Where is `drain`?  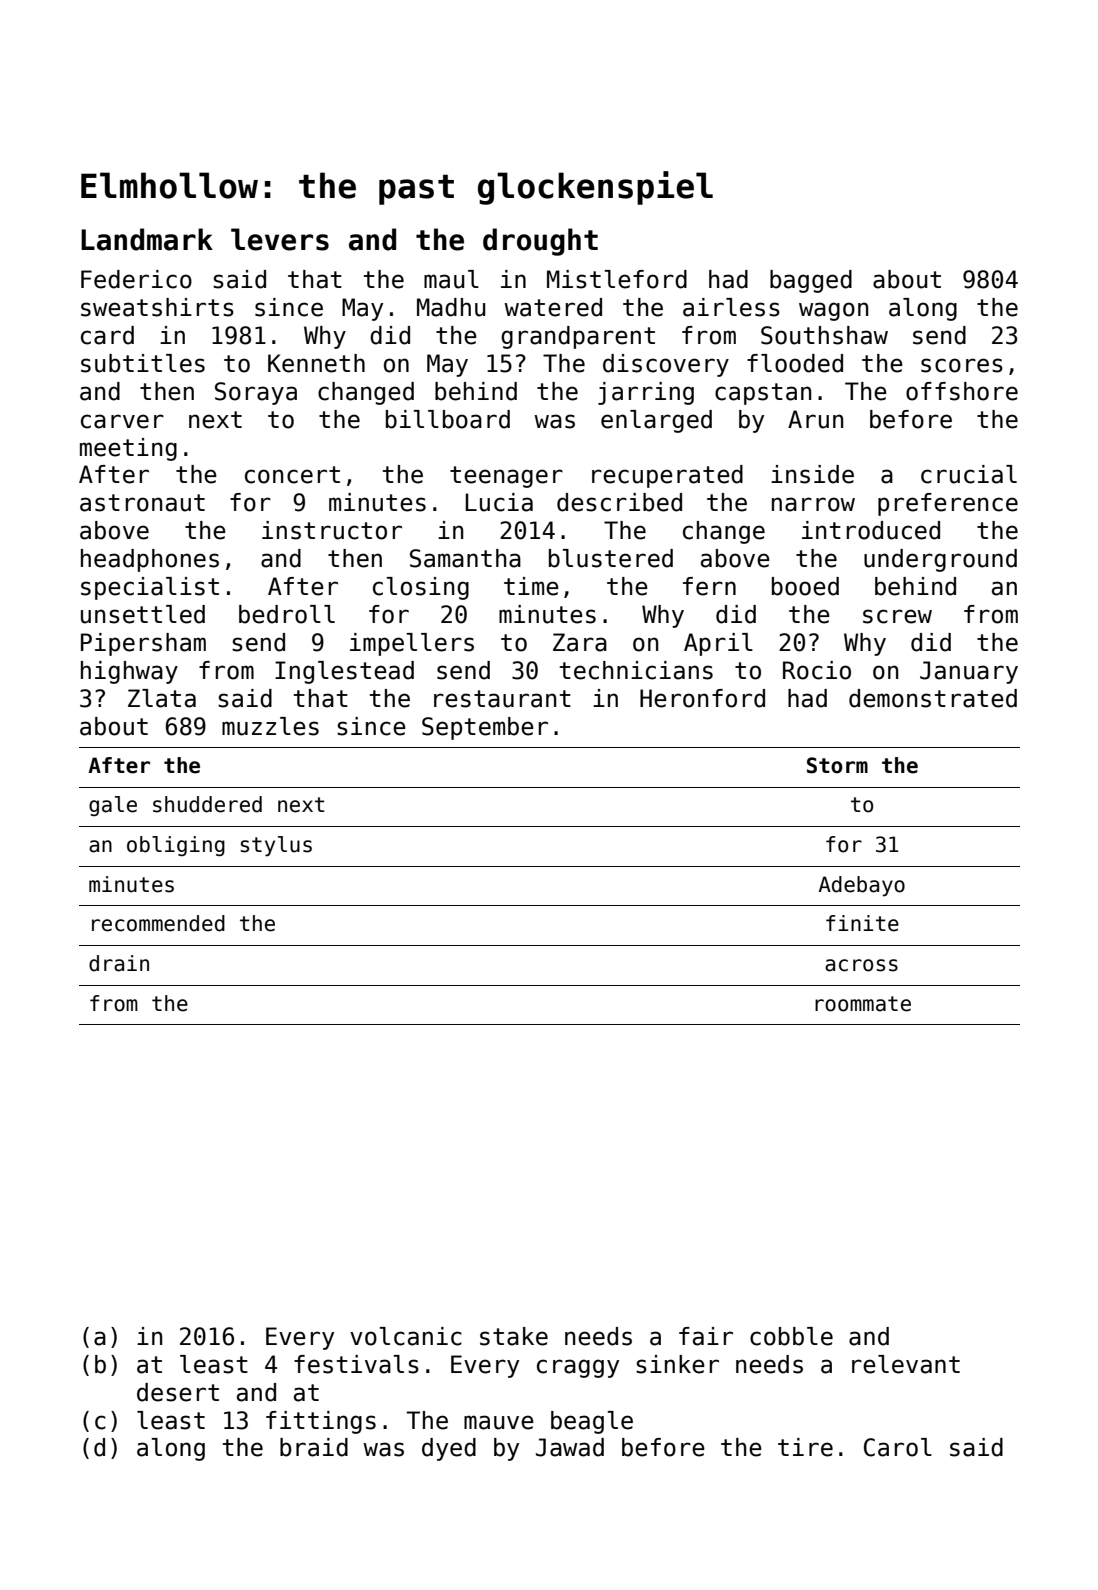 drain is located at coordinates (119, 963).
